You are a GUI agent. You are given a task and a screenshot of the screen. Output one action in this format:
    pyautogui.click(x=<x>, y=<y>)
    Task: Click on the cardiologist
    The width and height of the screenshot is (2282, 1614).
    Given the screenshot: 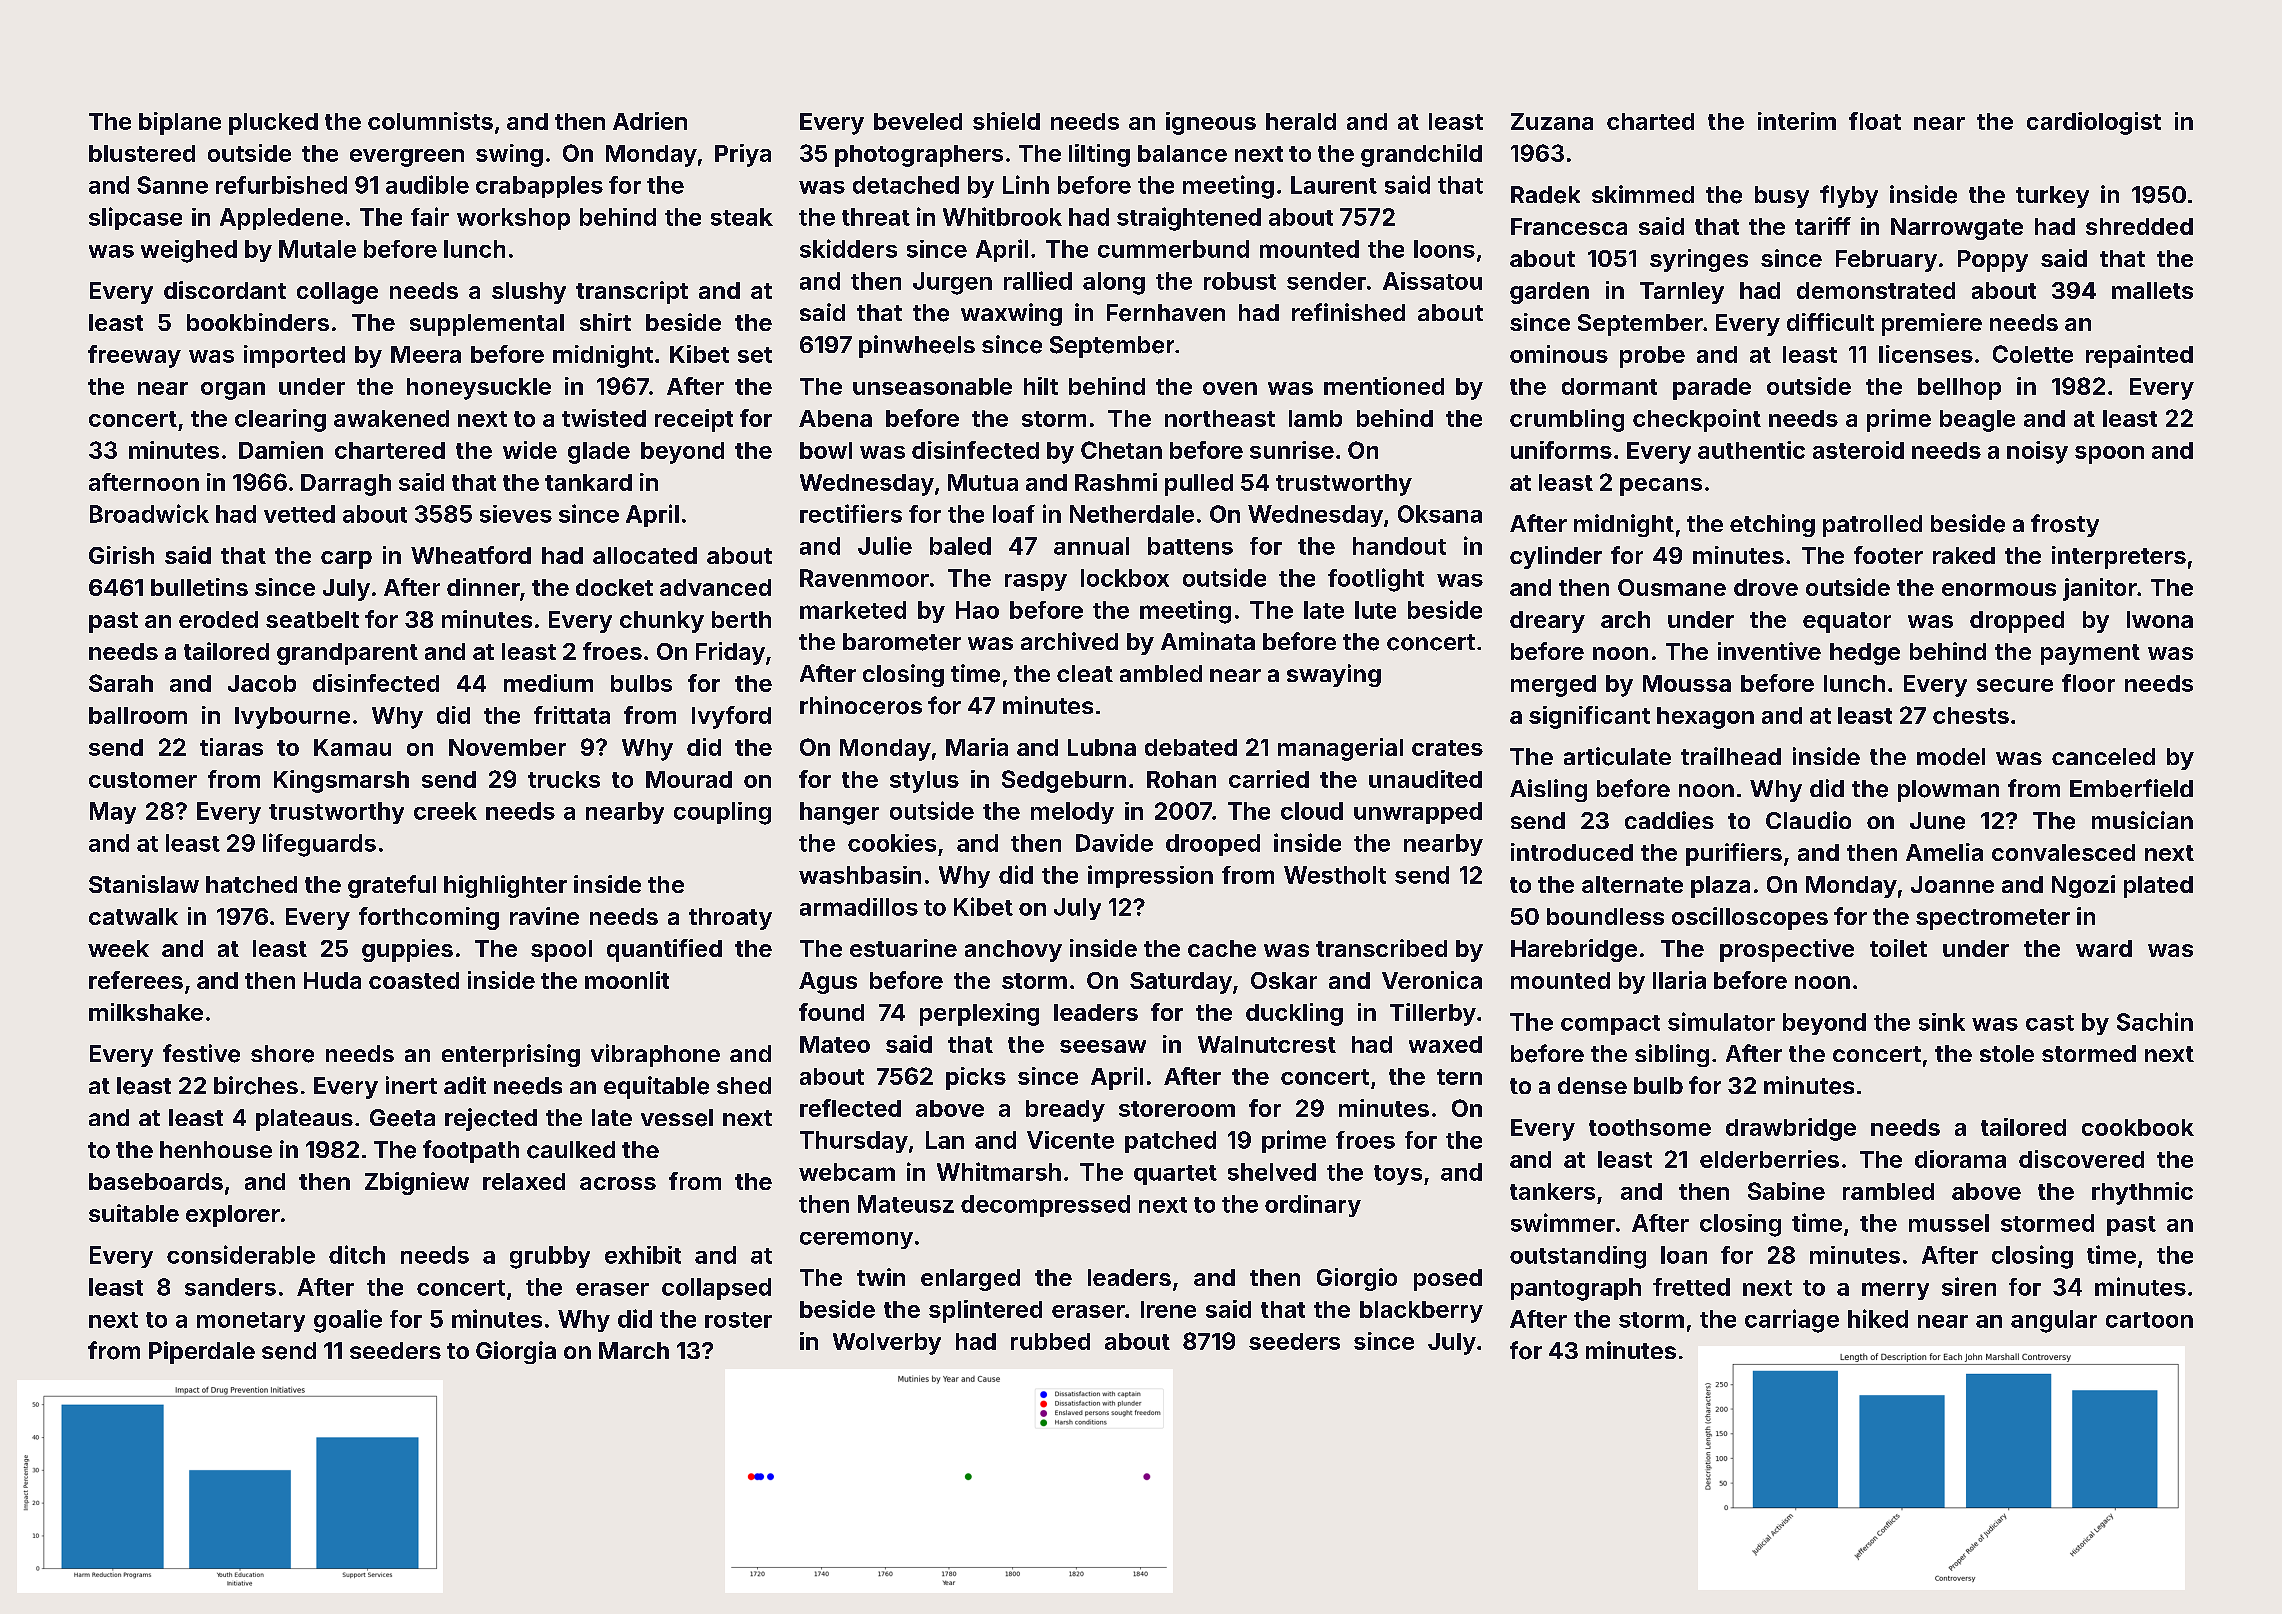 What is the action you would take?
    pyautogui.click(x=2094, y=123)
